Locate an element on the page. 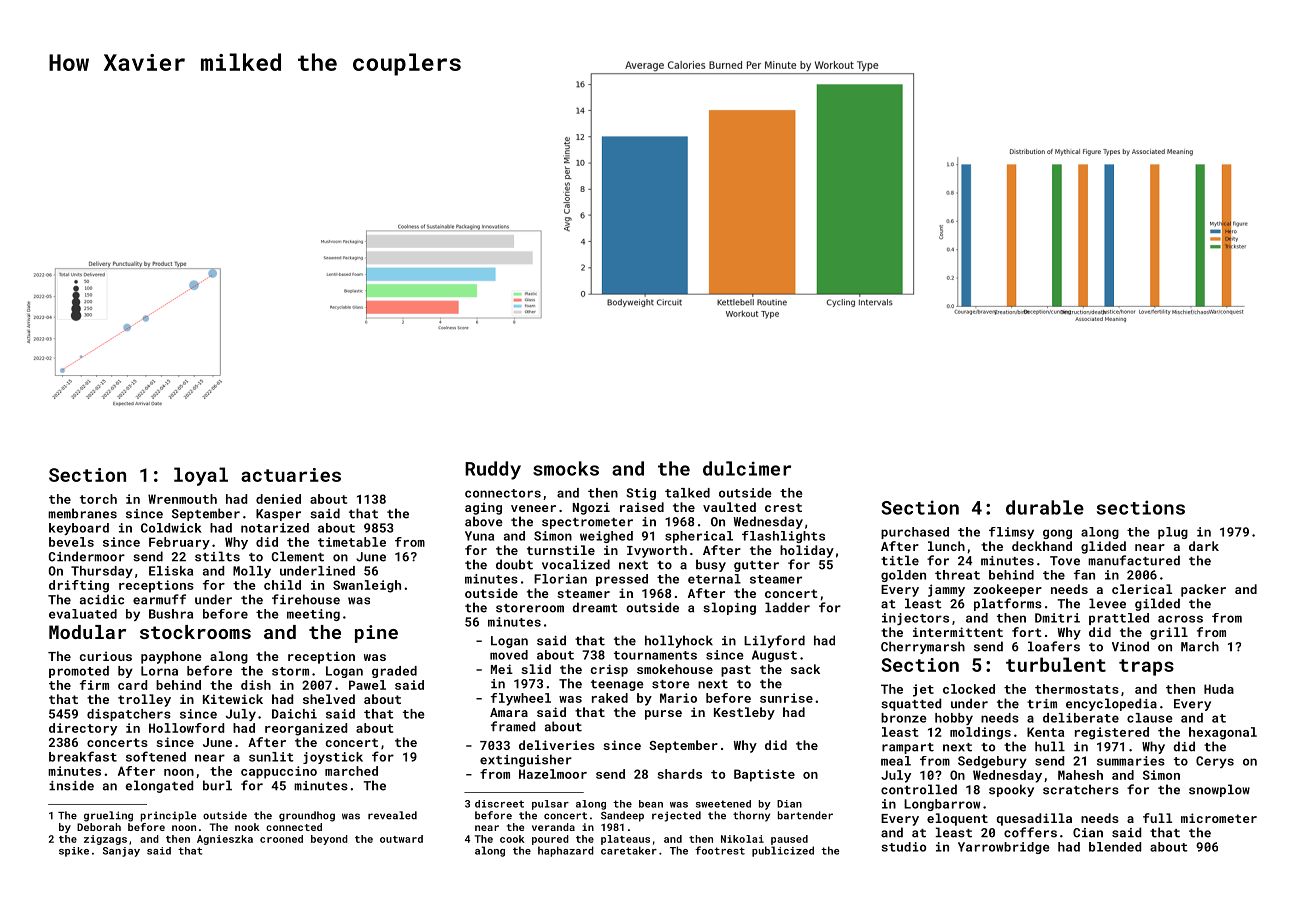  Sanjay is located at coordinates (121, 852).
